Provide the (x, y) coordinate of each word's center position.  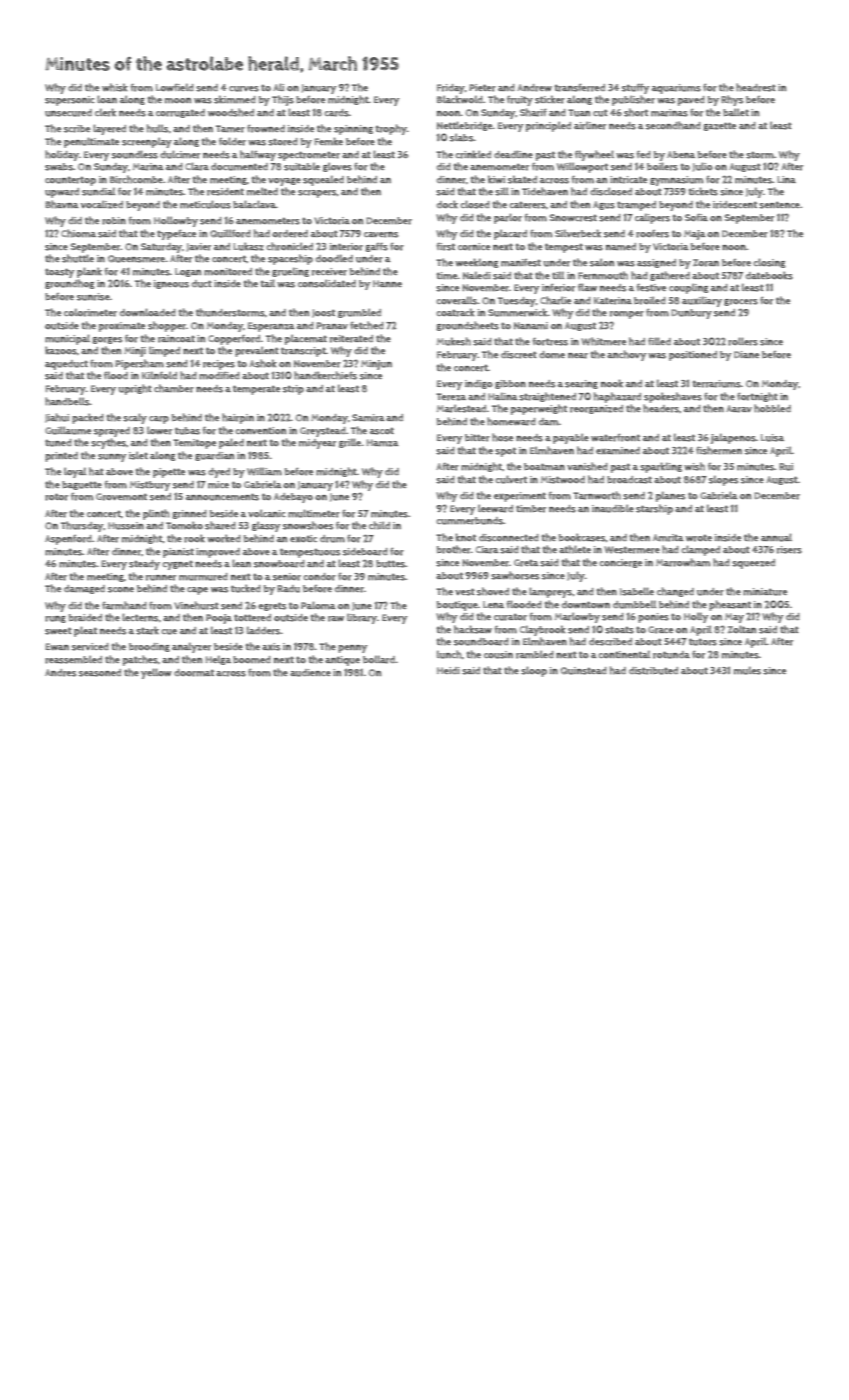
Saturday (161, 248)
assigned (656, 263)
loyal (75, 472)
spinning (353, 130)
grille (350, 443)
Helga (218, 660)
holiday (62, 155)
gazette (719, 126)
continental (624, 654)
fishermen (719, 450)
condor (319, 577)
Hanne (387, 283)
